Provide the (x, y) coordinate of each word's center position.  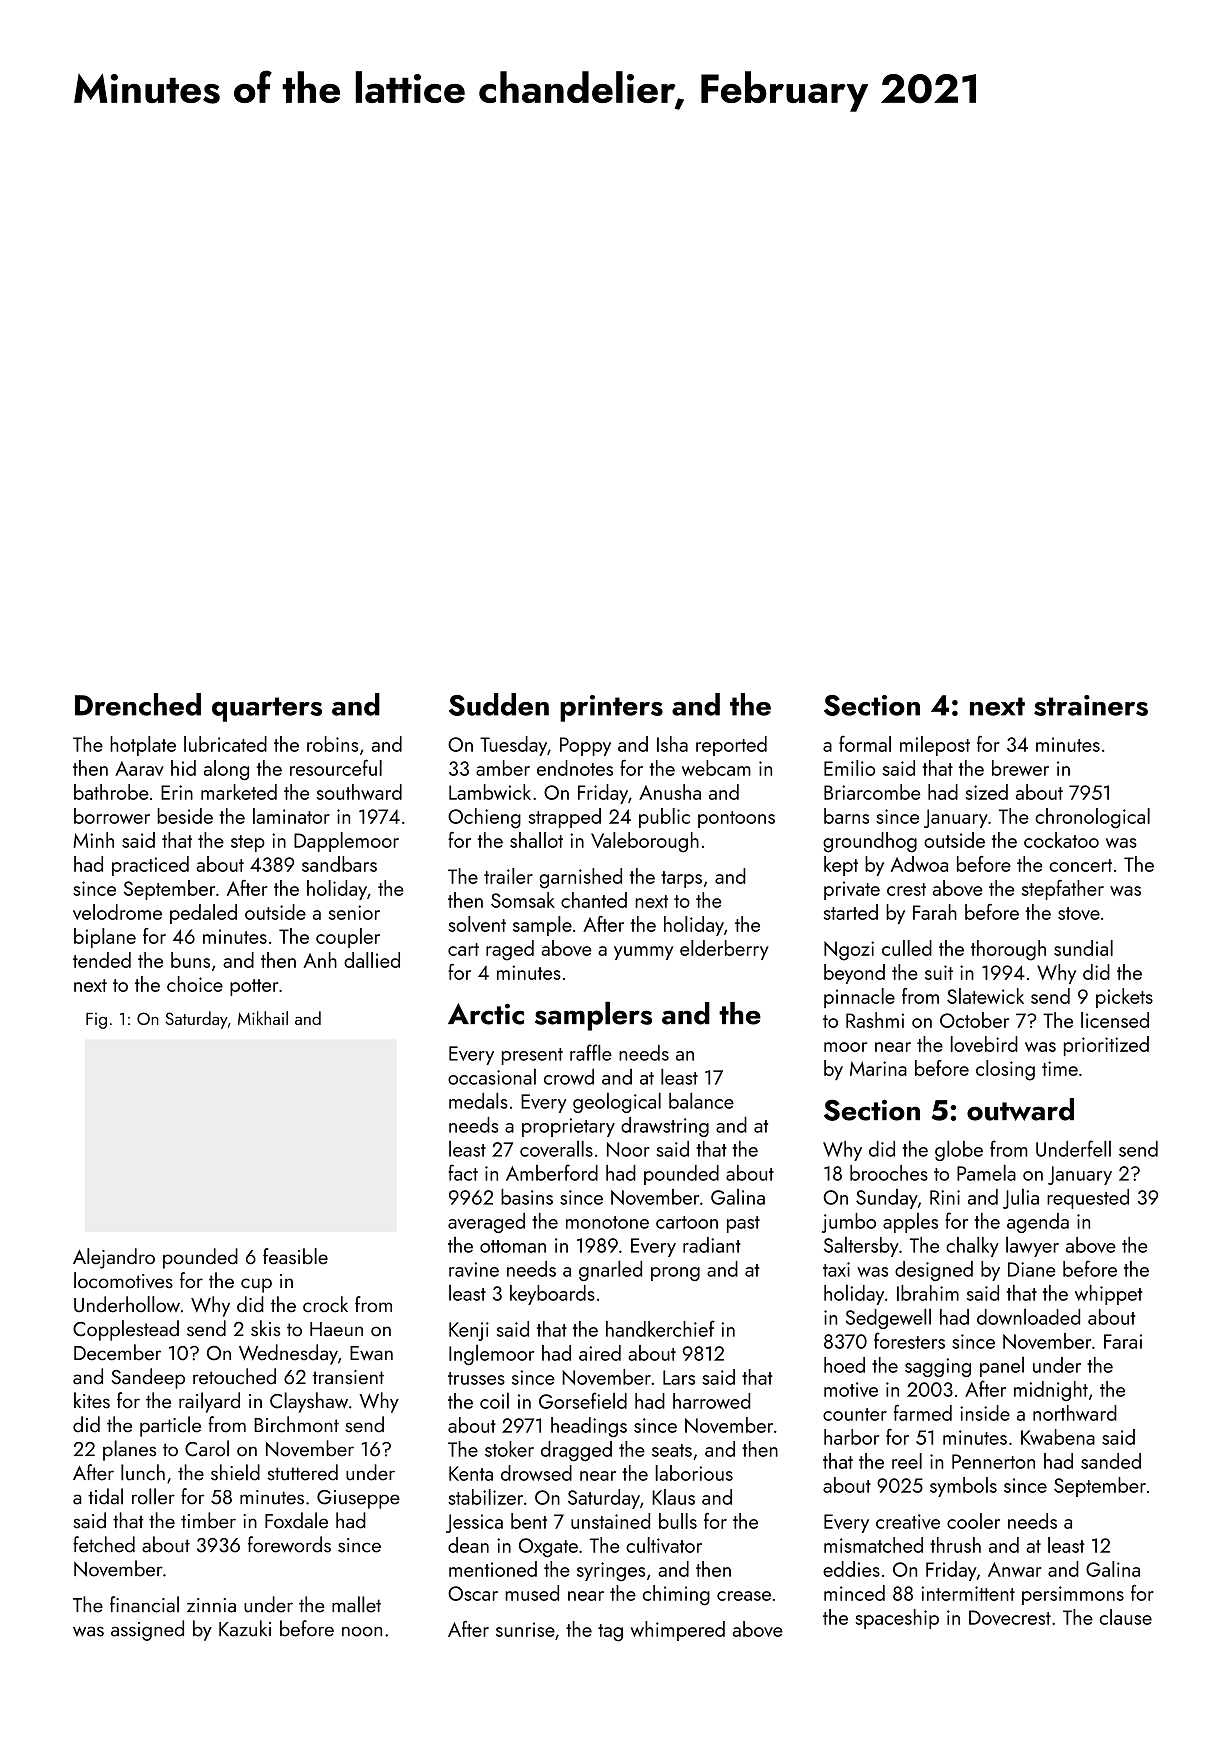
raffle (591, 1052)
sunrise (525, 1629)
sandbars (339, 864)
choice (195, 984)
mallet (356, 1604)
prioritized (1106, 1046)
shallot (536, 840)
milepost (935, 746)
